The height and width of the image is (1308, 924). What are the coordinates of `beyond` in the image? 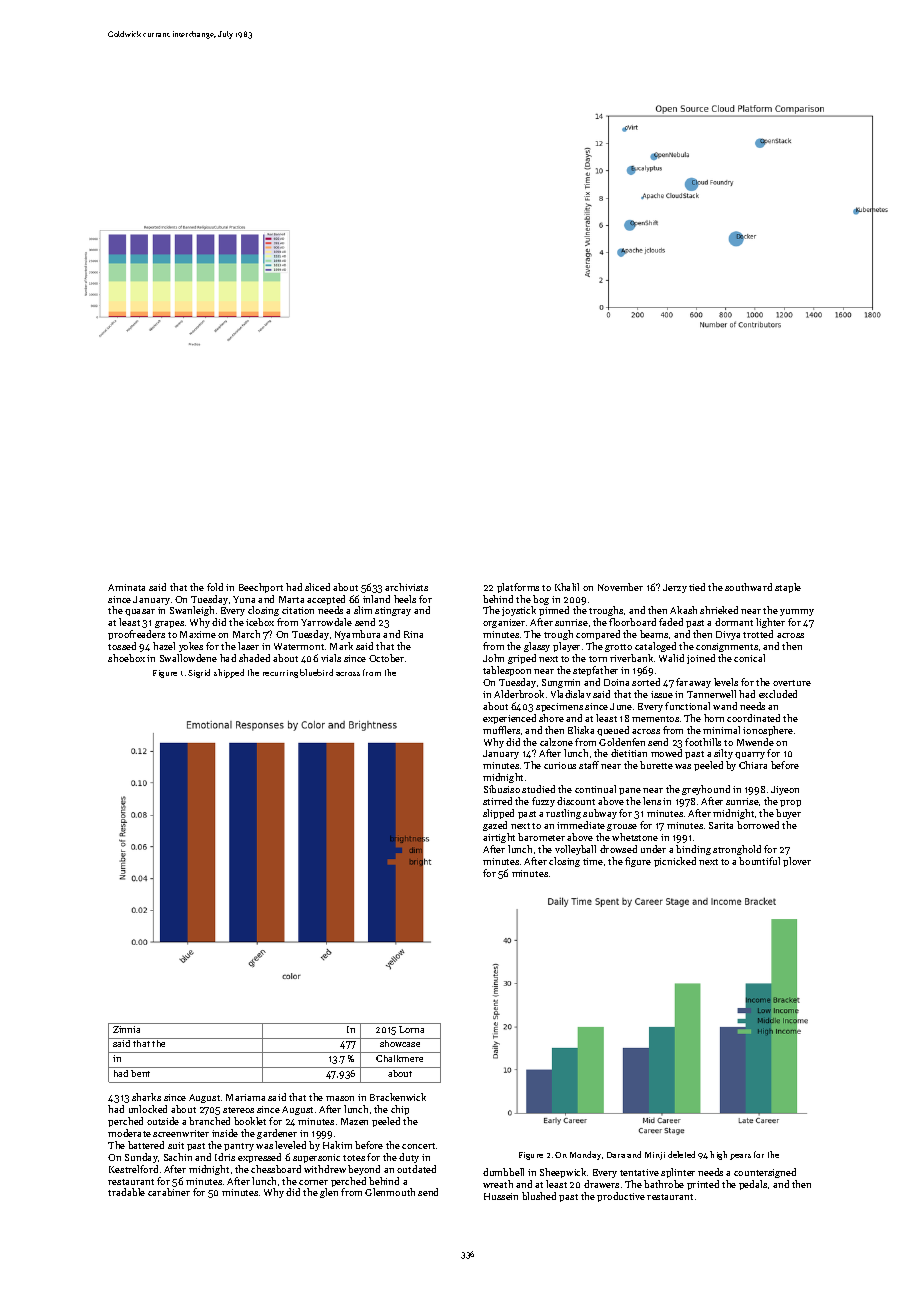 It's located at (364, 1170).
